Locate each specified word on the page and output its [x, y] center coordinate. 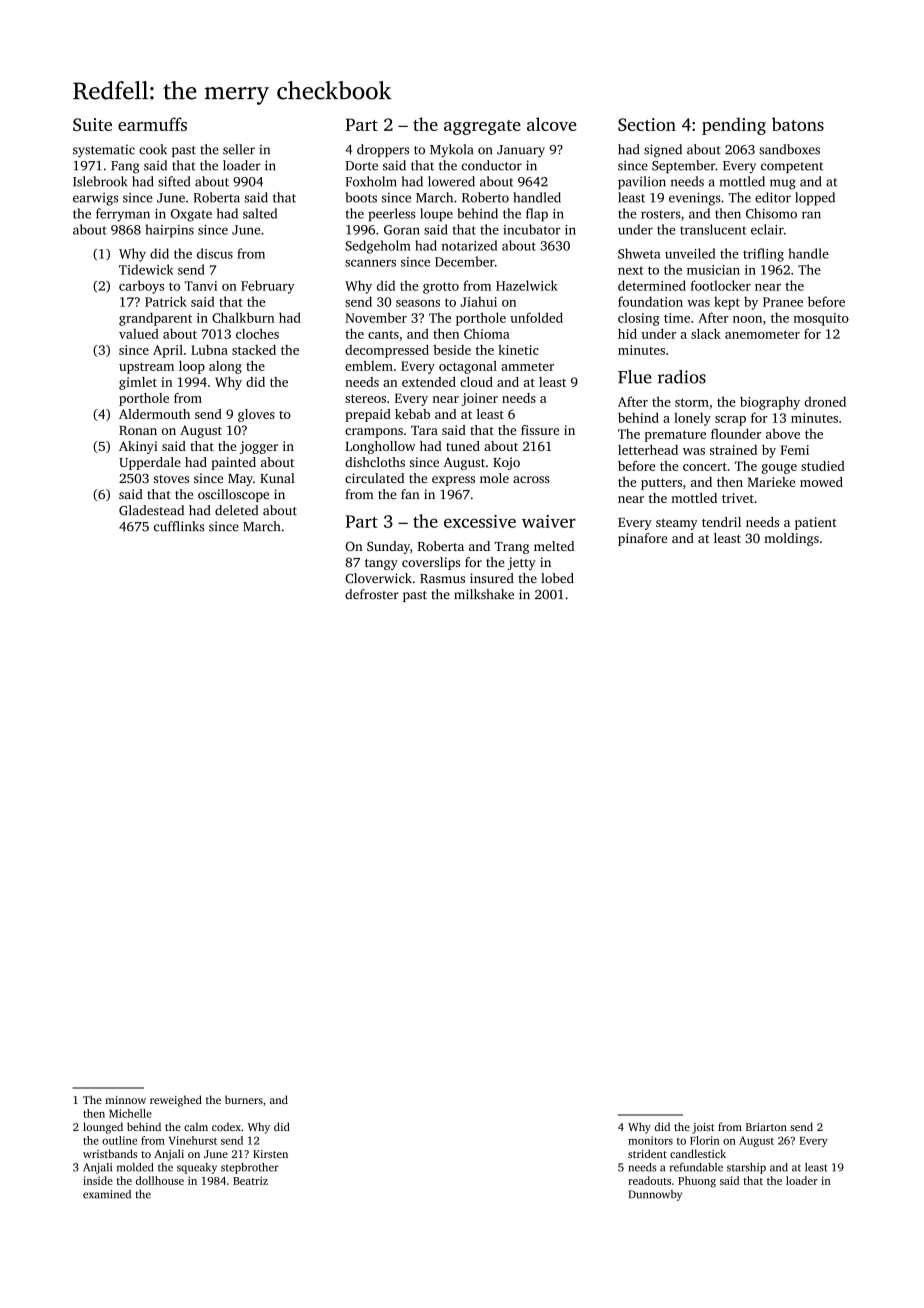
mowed [821, 482]
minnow [125, 1100]
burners [244, 1099]
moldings [791, 539]
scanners [370, 263]
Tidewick [146, 269]
